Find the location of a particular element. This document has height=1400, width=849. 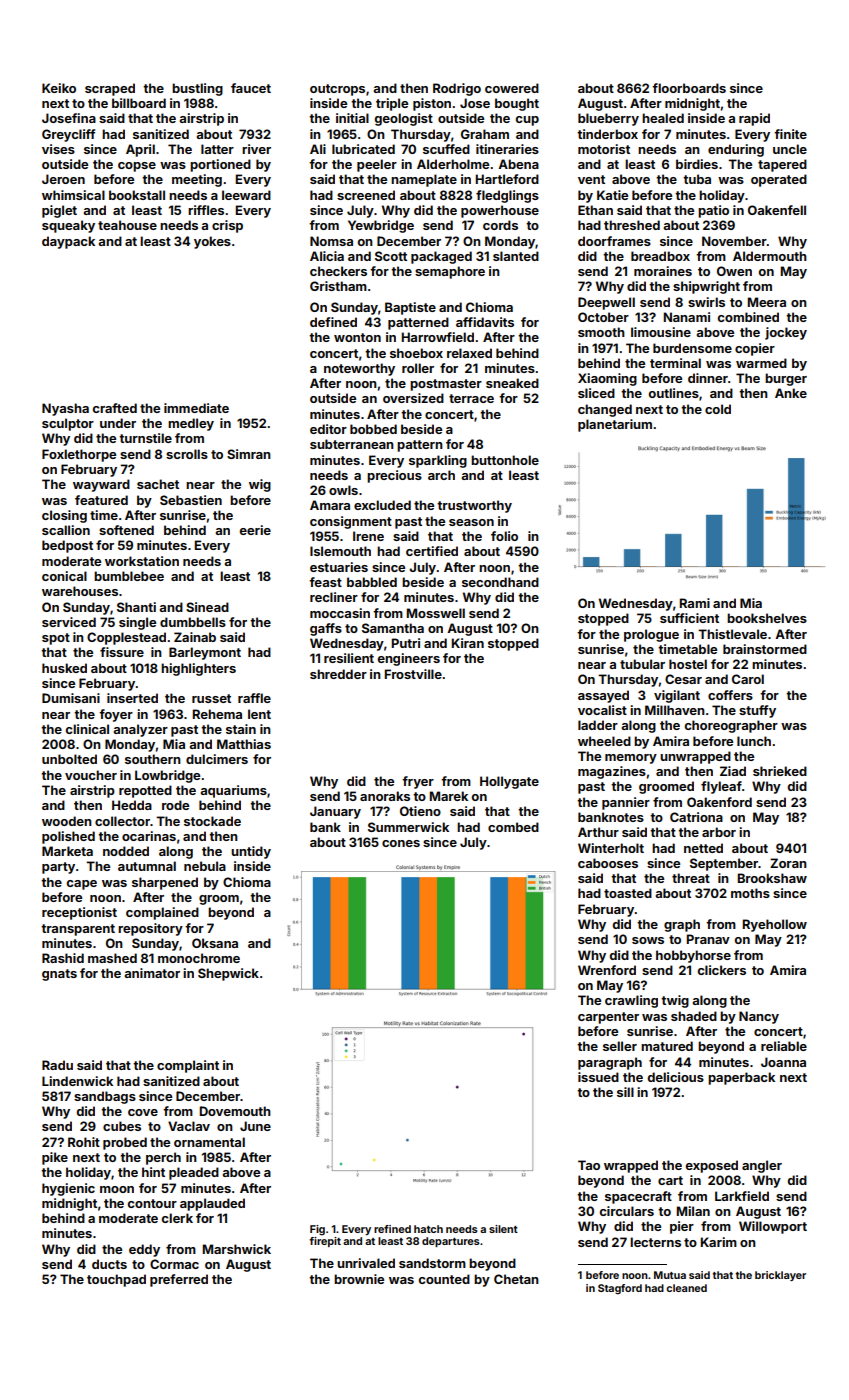

fledglings is located at coordinates (507, 196).
